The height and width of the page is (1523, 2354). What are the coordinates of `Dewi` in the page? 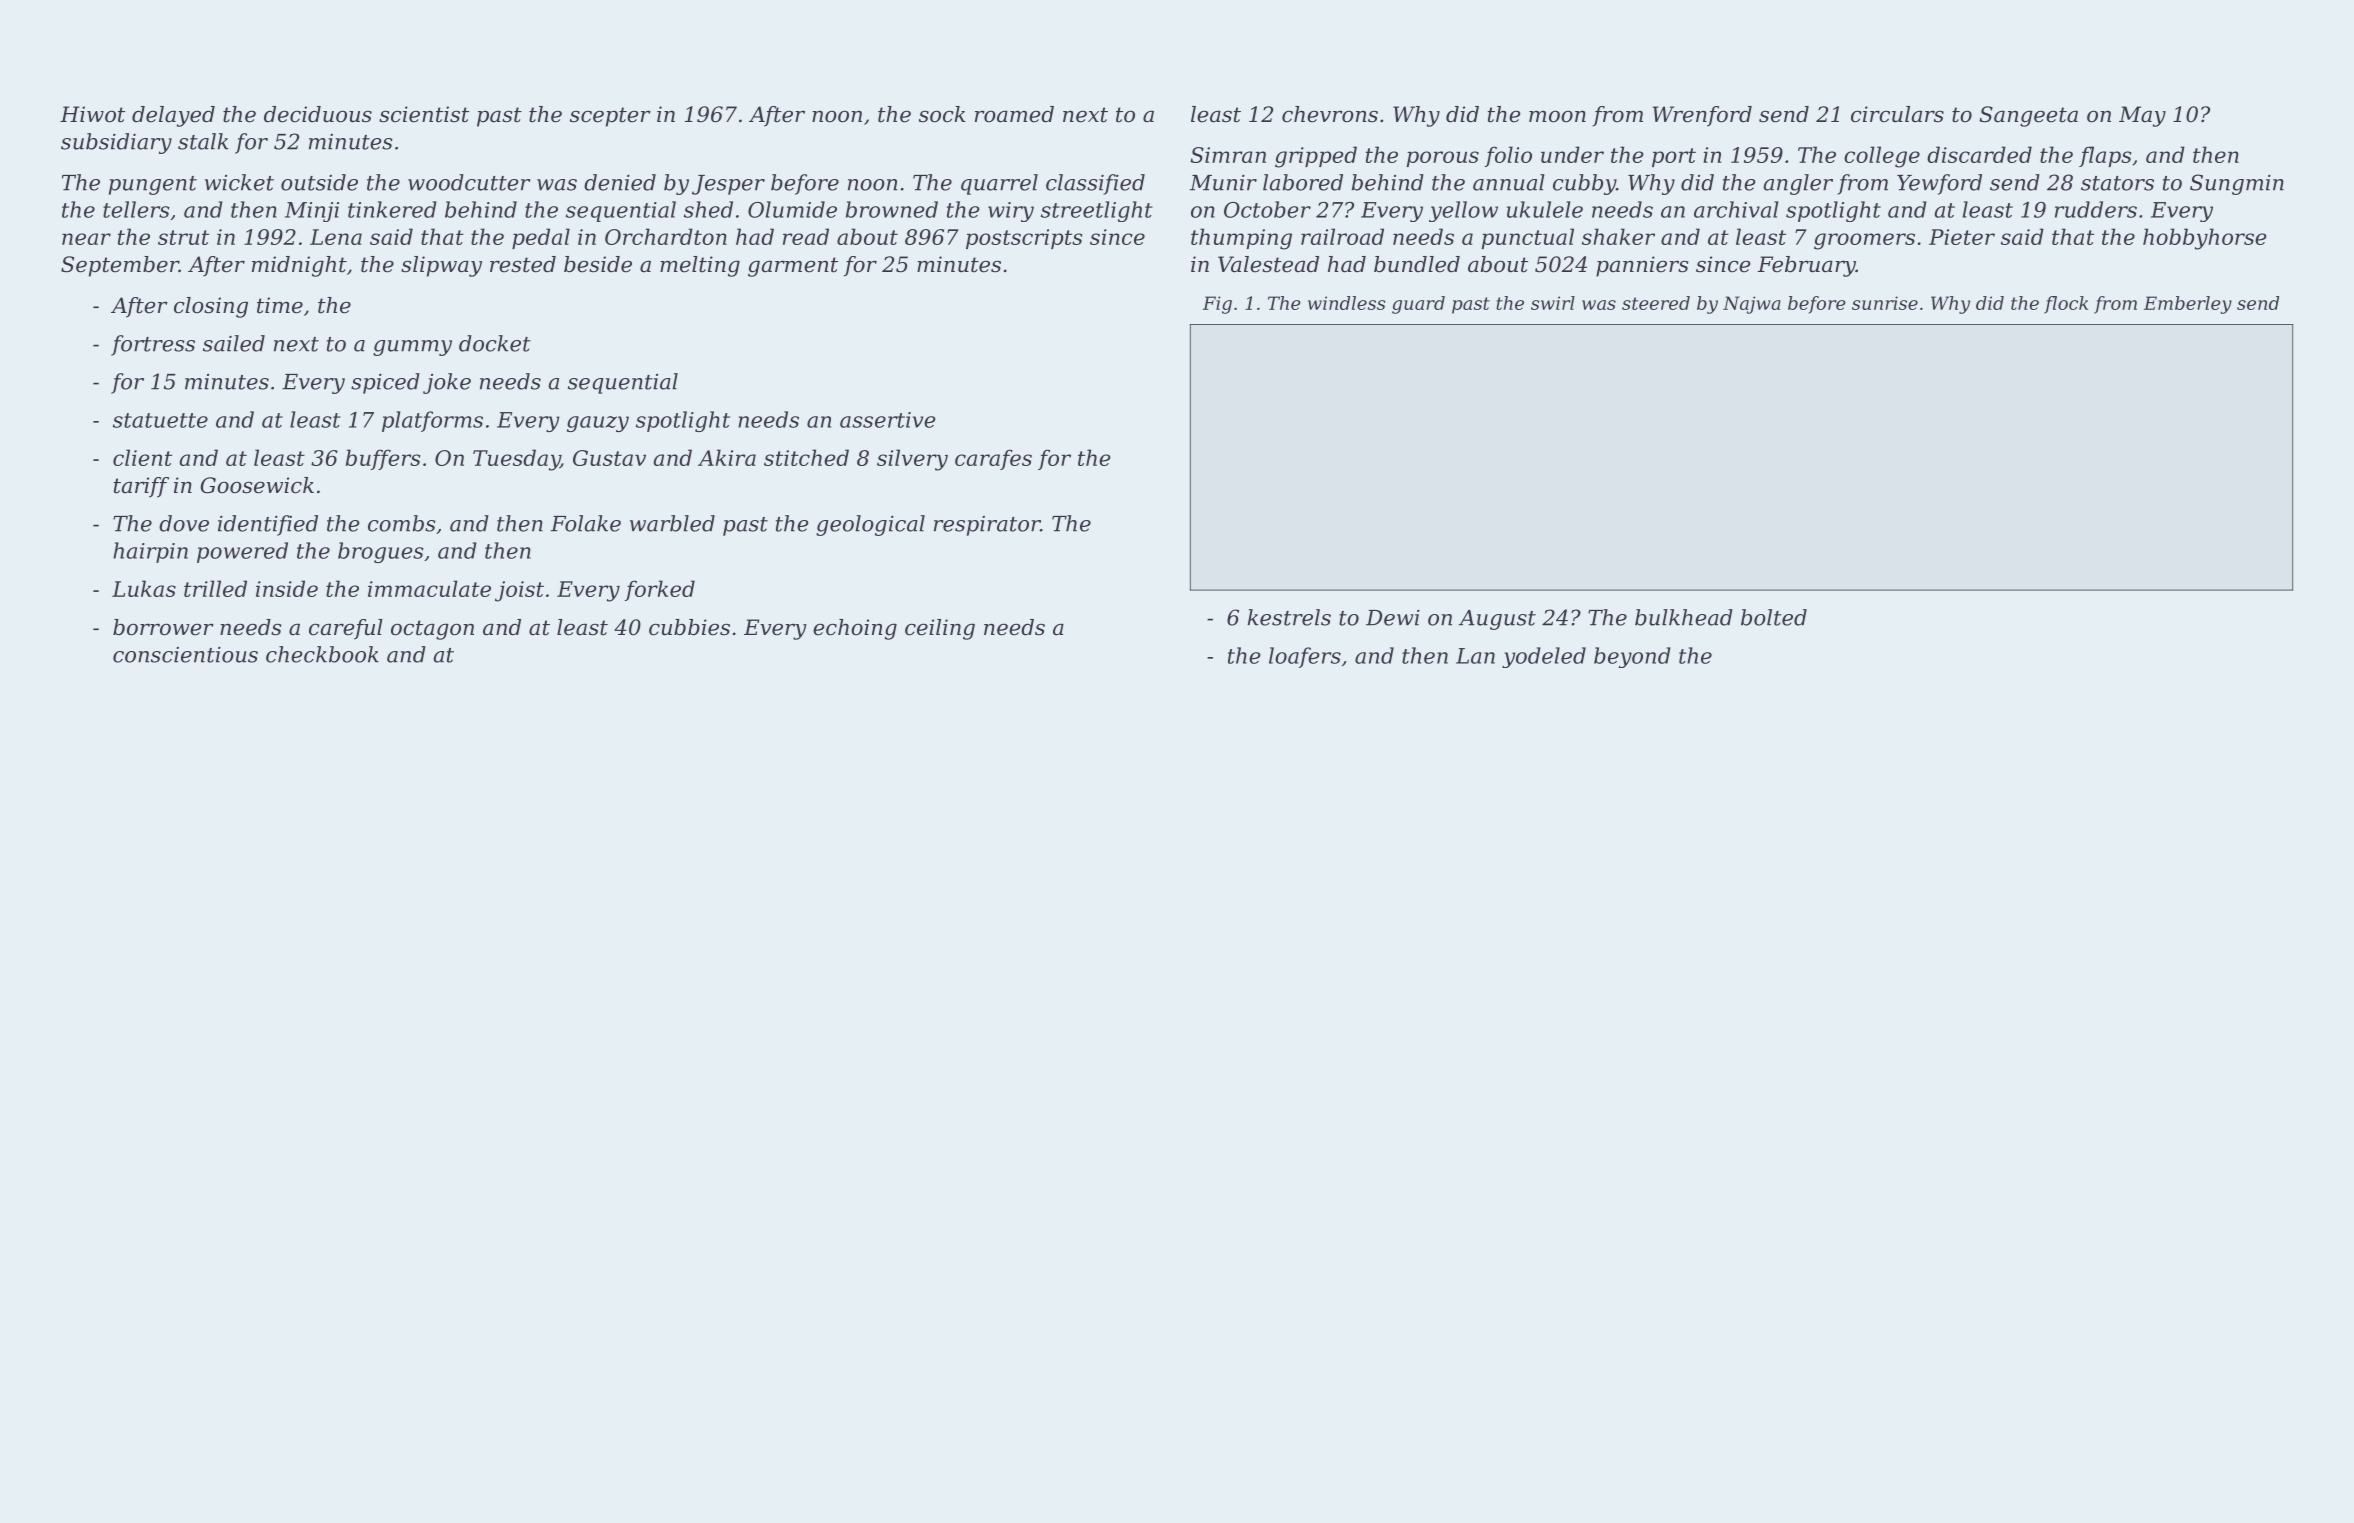 It's located at (1393, 617).
